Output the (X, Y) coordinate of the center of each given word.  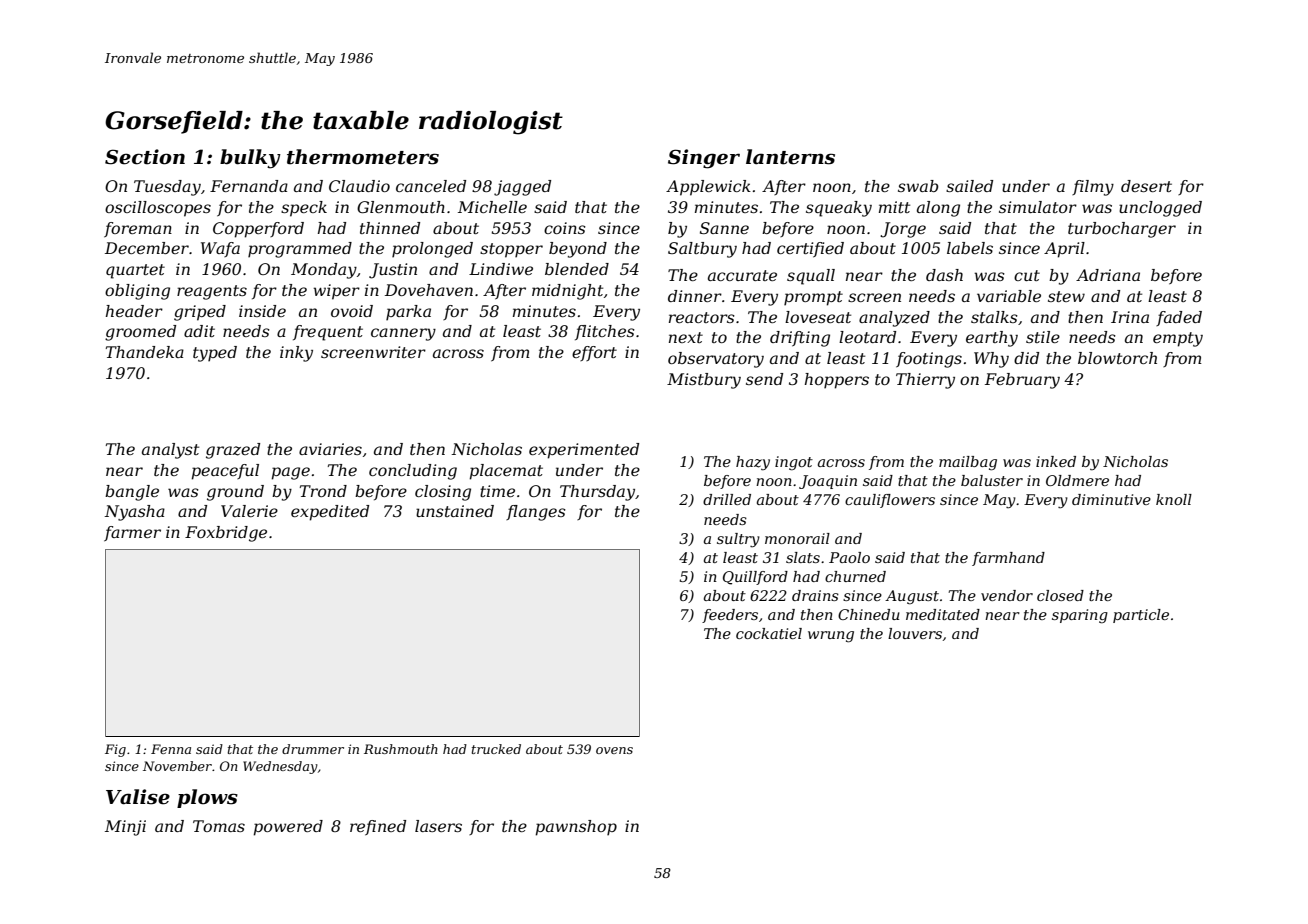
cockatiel (769, 633)
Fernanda (249, 186)
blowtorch (1117, 358)
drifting (800, 339)
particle (1141, 616)
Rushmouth (401, 749)
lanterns (790, 157)
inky (296, 354)
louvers (915, 633)
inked (1056, 461)
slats (803, 557)
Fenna (171, 749)
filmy (1093, 188)
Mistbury (704, 381)
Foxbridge (226, 534)
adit (199, 331)
